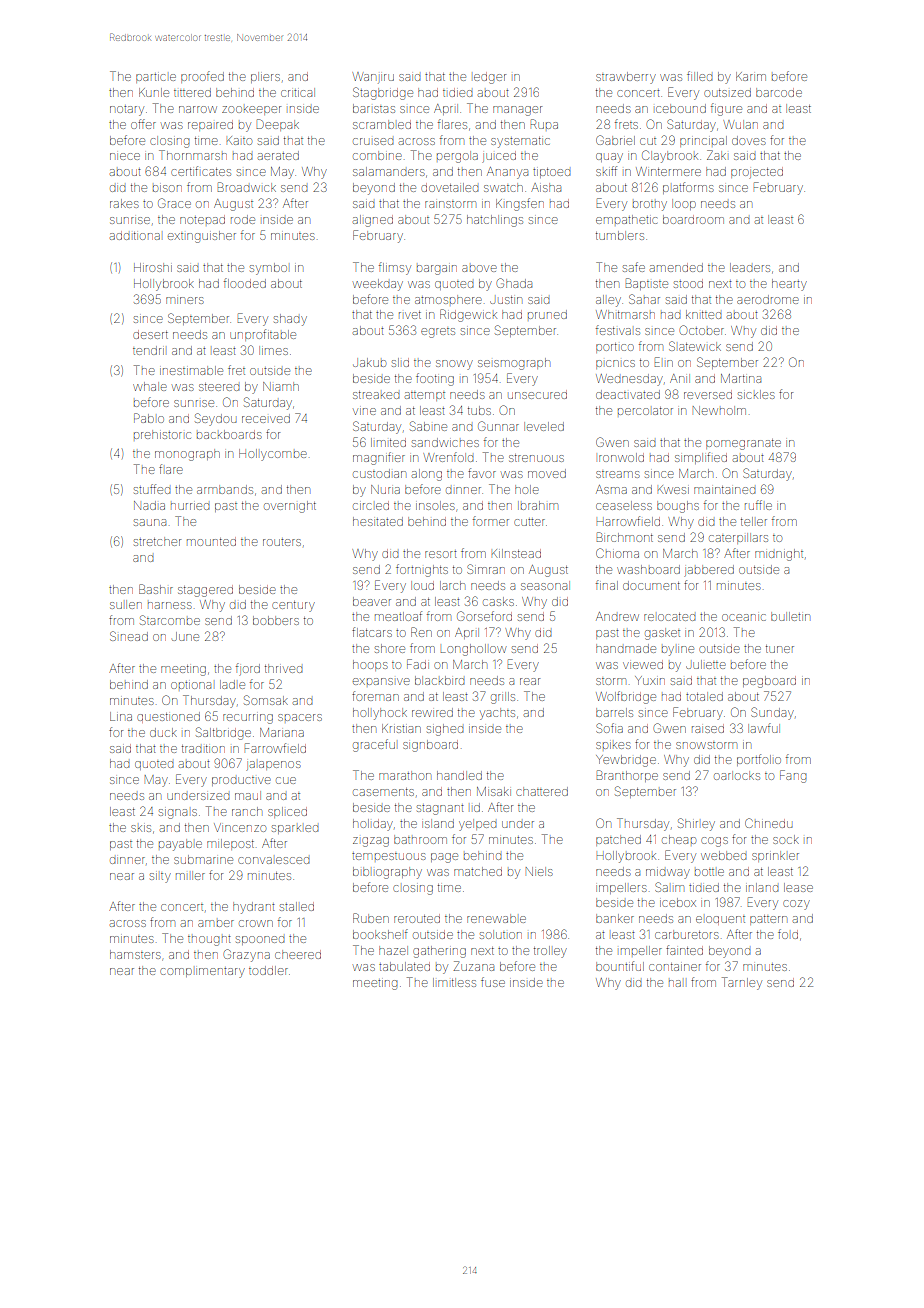 This document has width=924, height=1308. I want to click on projected, so click(757, 173).
